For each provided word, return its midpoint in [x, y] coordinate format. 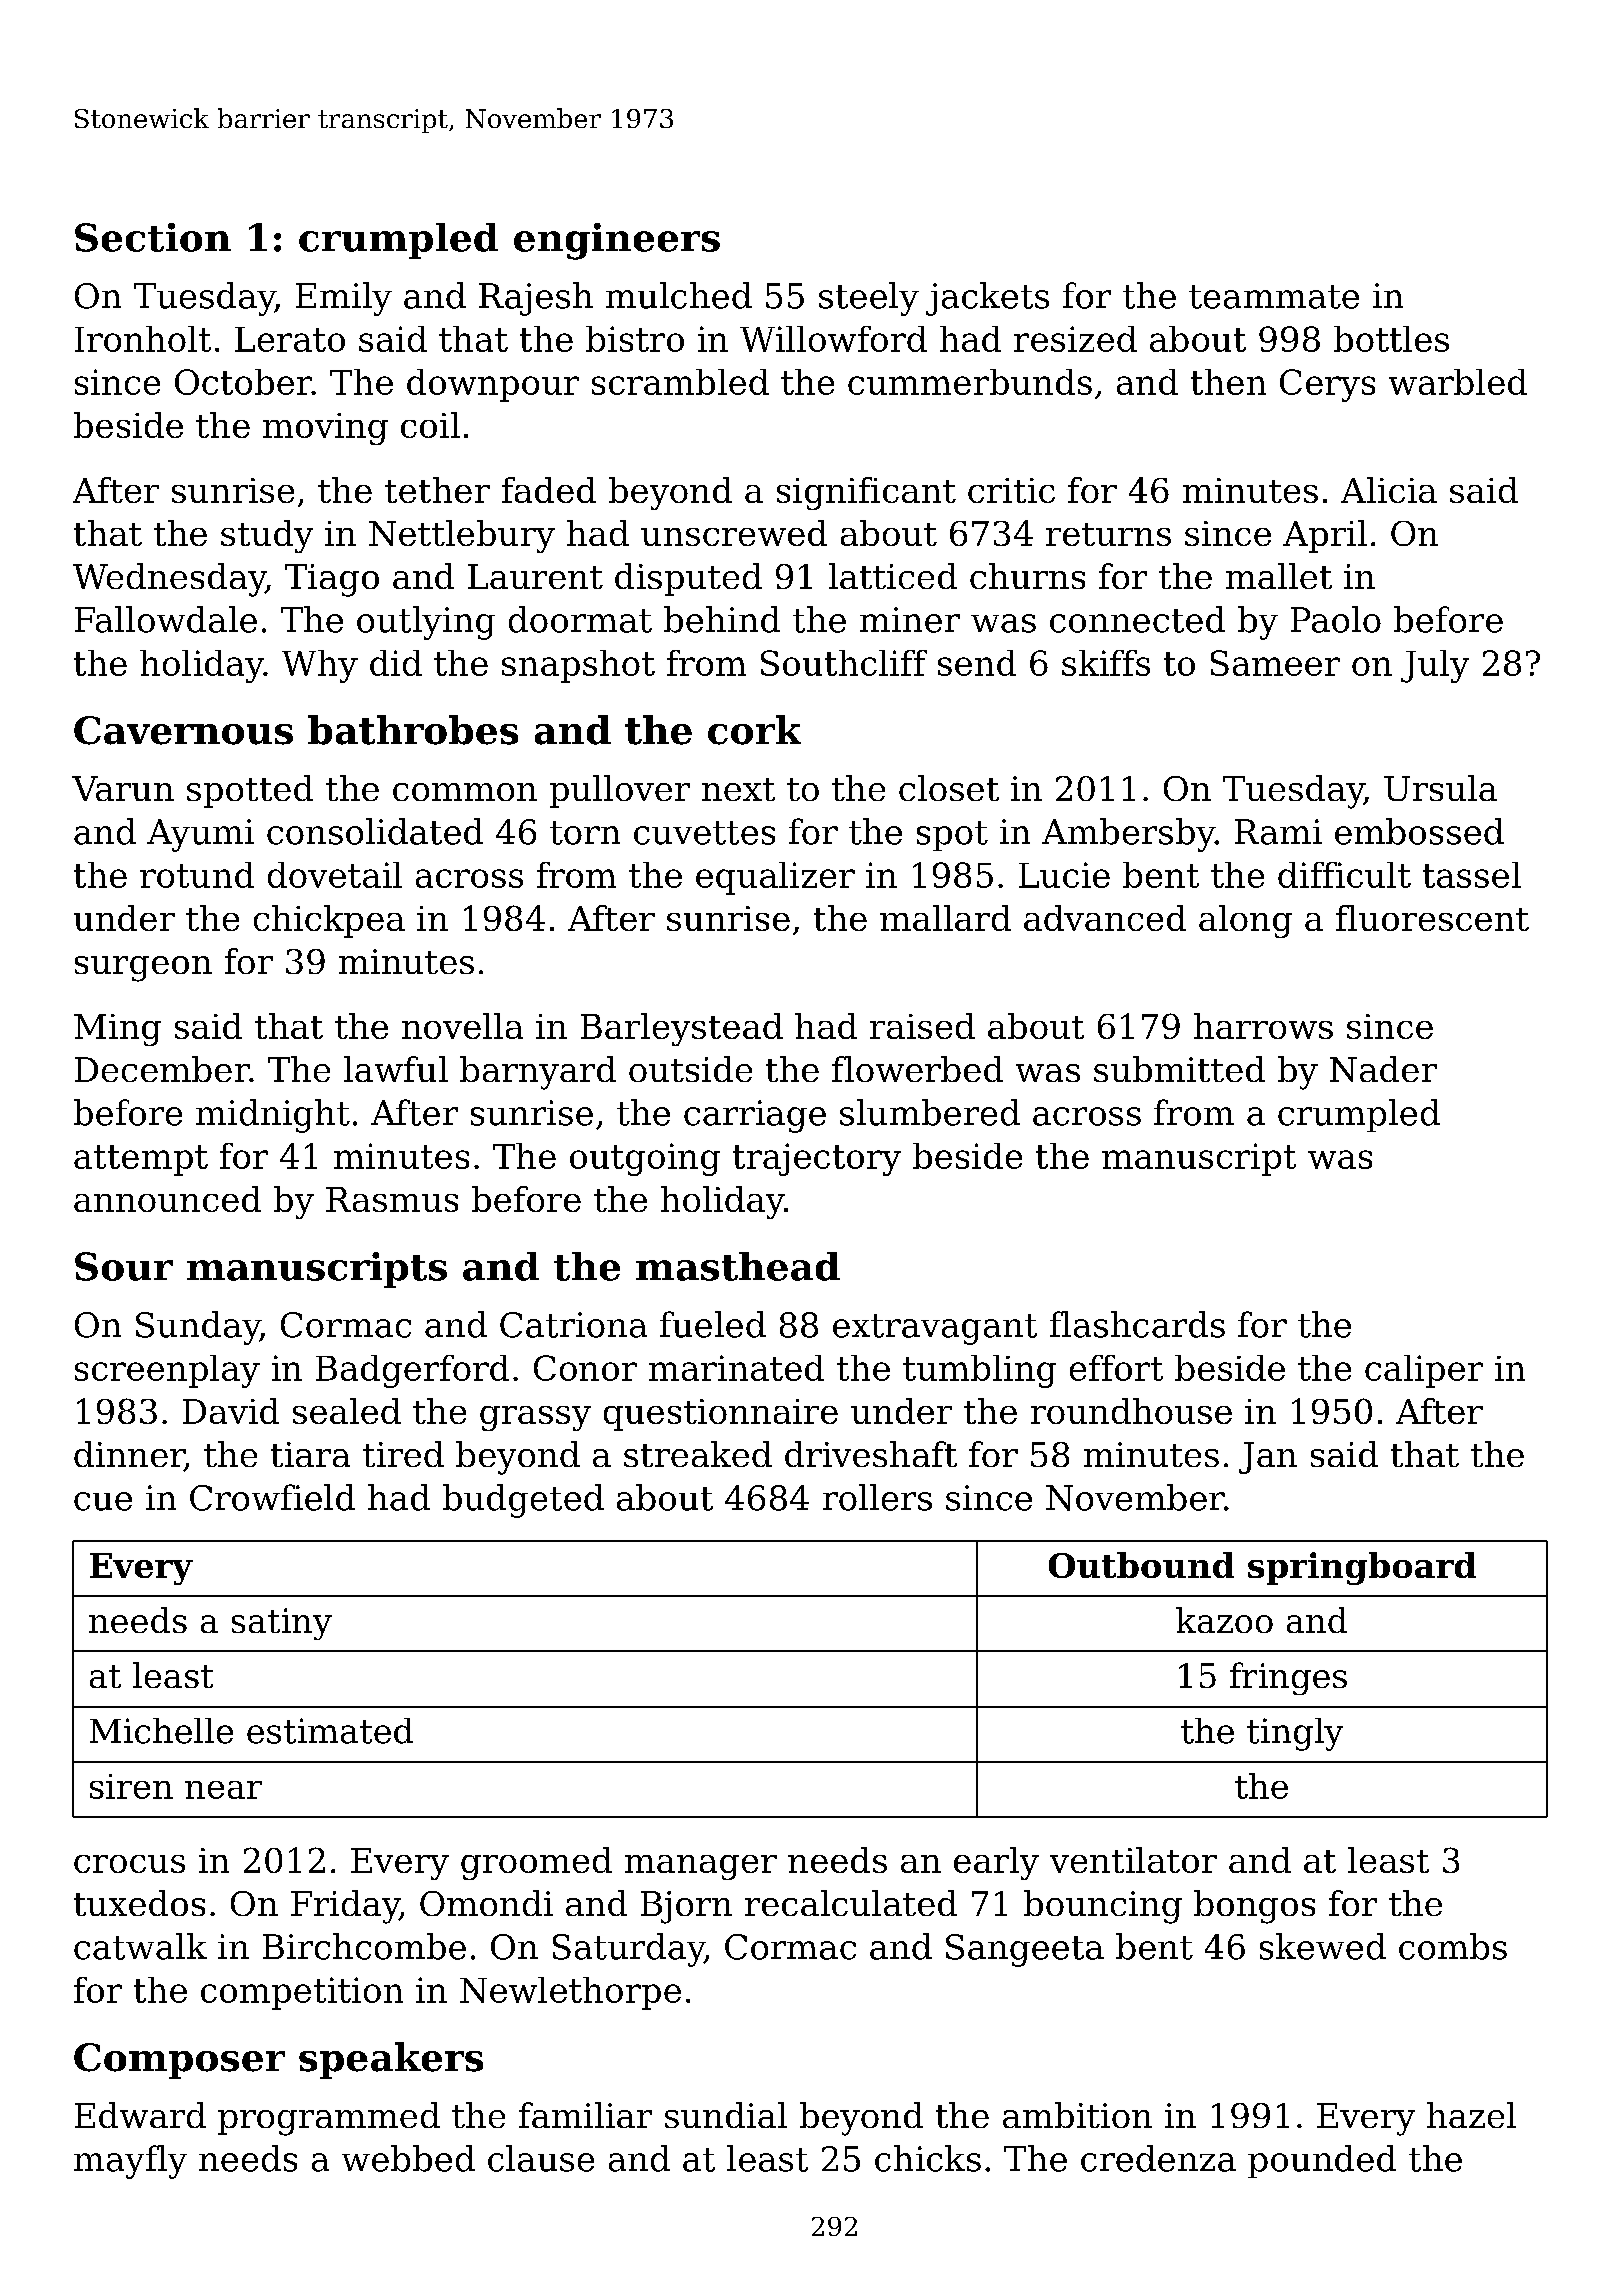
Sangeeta [1025, 1950]
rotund [197, 875]
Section [153, 237]
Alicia [1389, 490]
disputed [688, 579]
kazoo [1224, 1620]
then [1228, 382]
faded [549, 490]
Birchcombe [364, 1946]
